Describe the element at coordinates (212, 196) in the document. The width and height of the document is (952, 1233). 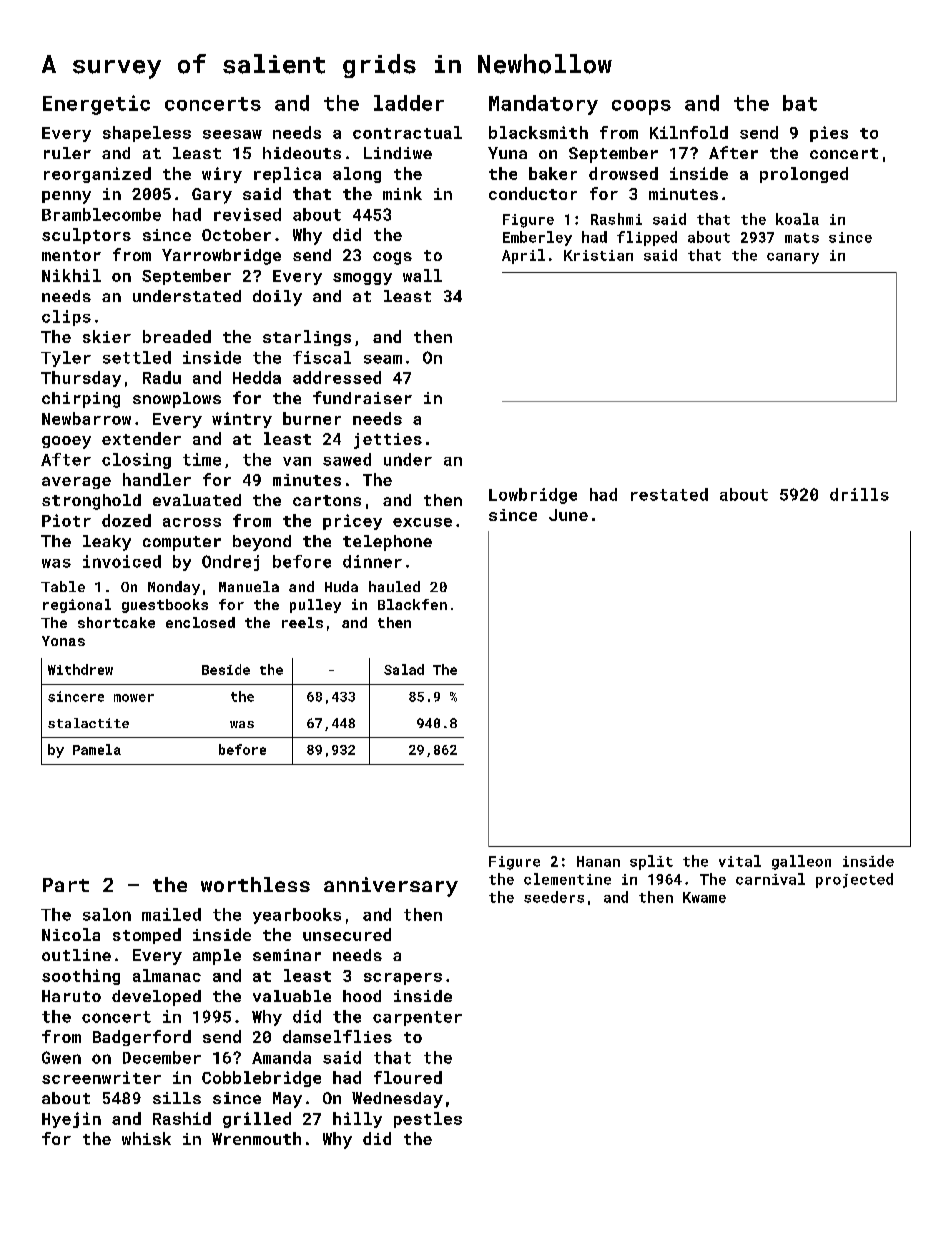
I see `Gary` at that location.
